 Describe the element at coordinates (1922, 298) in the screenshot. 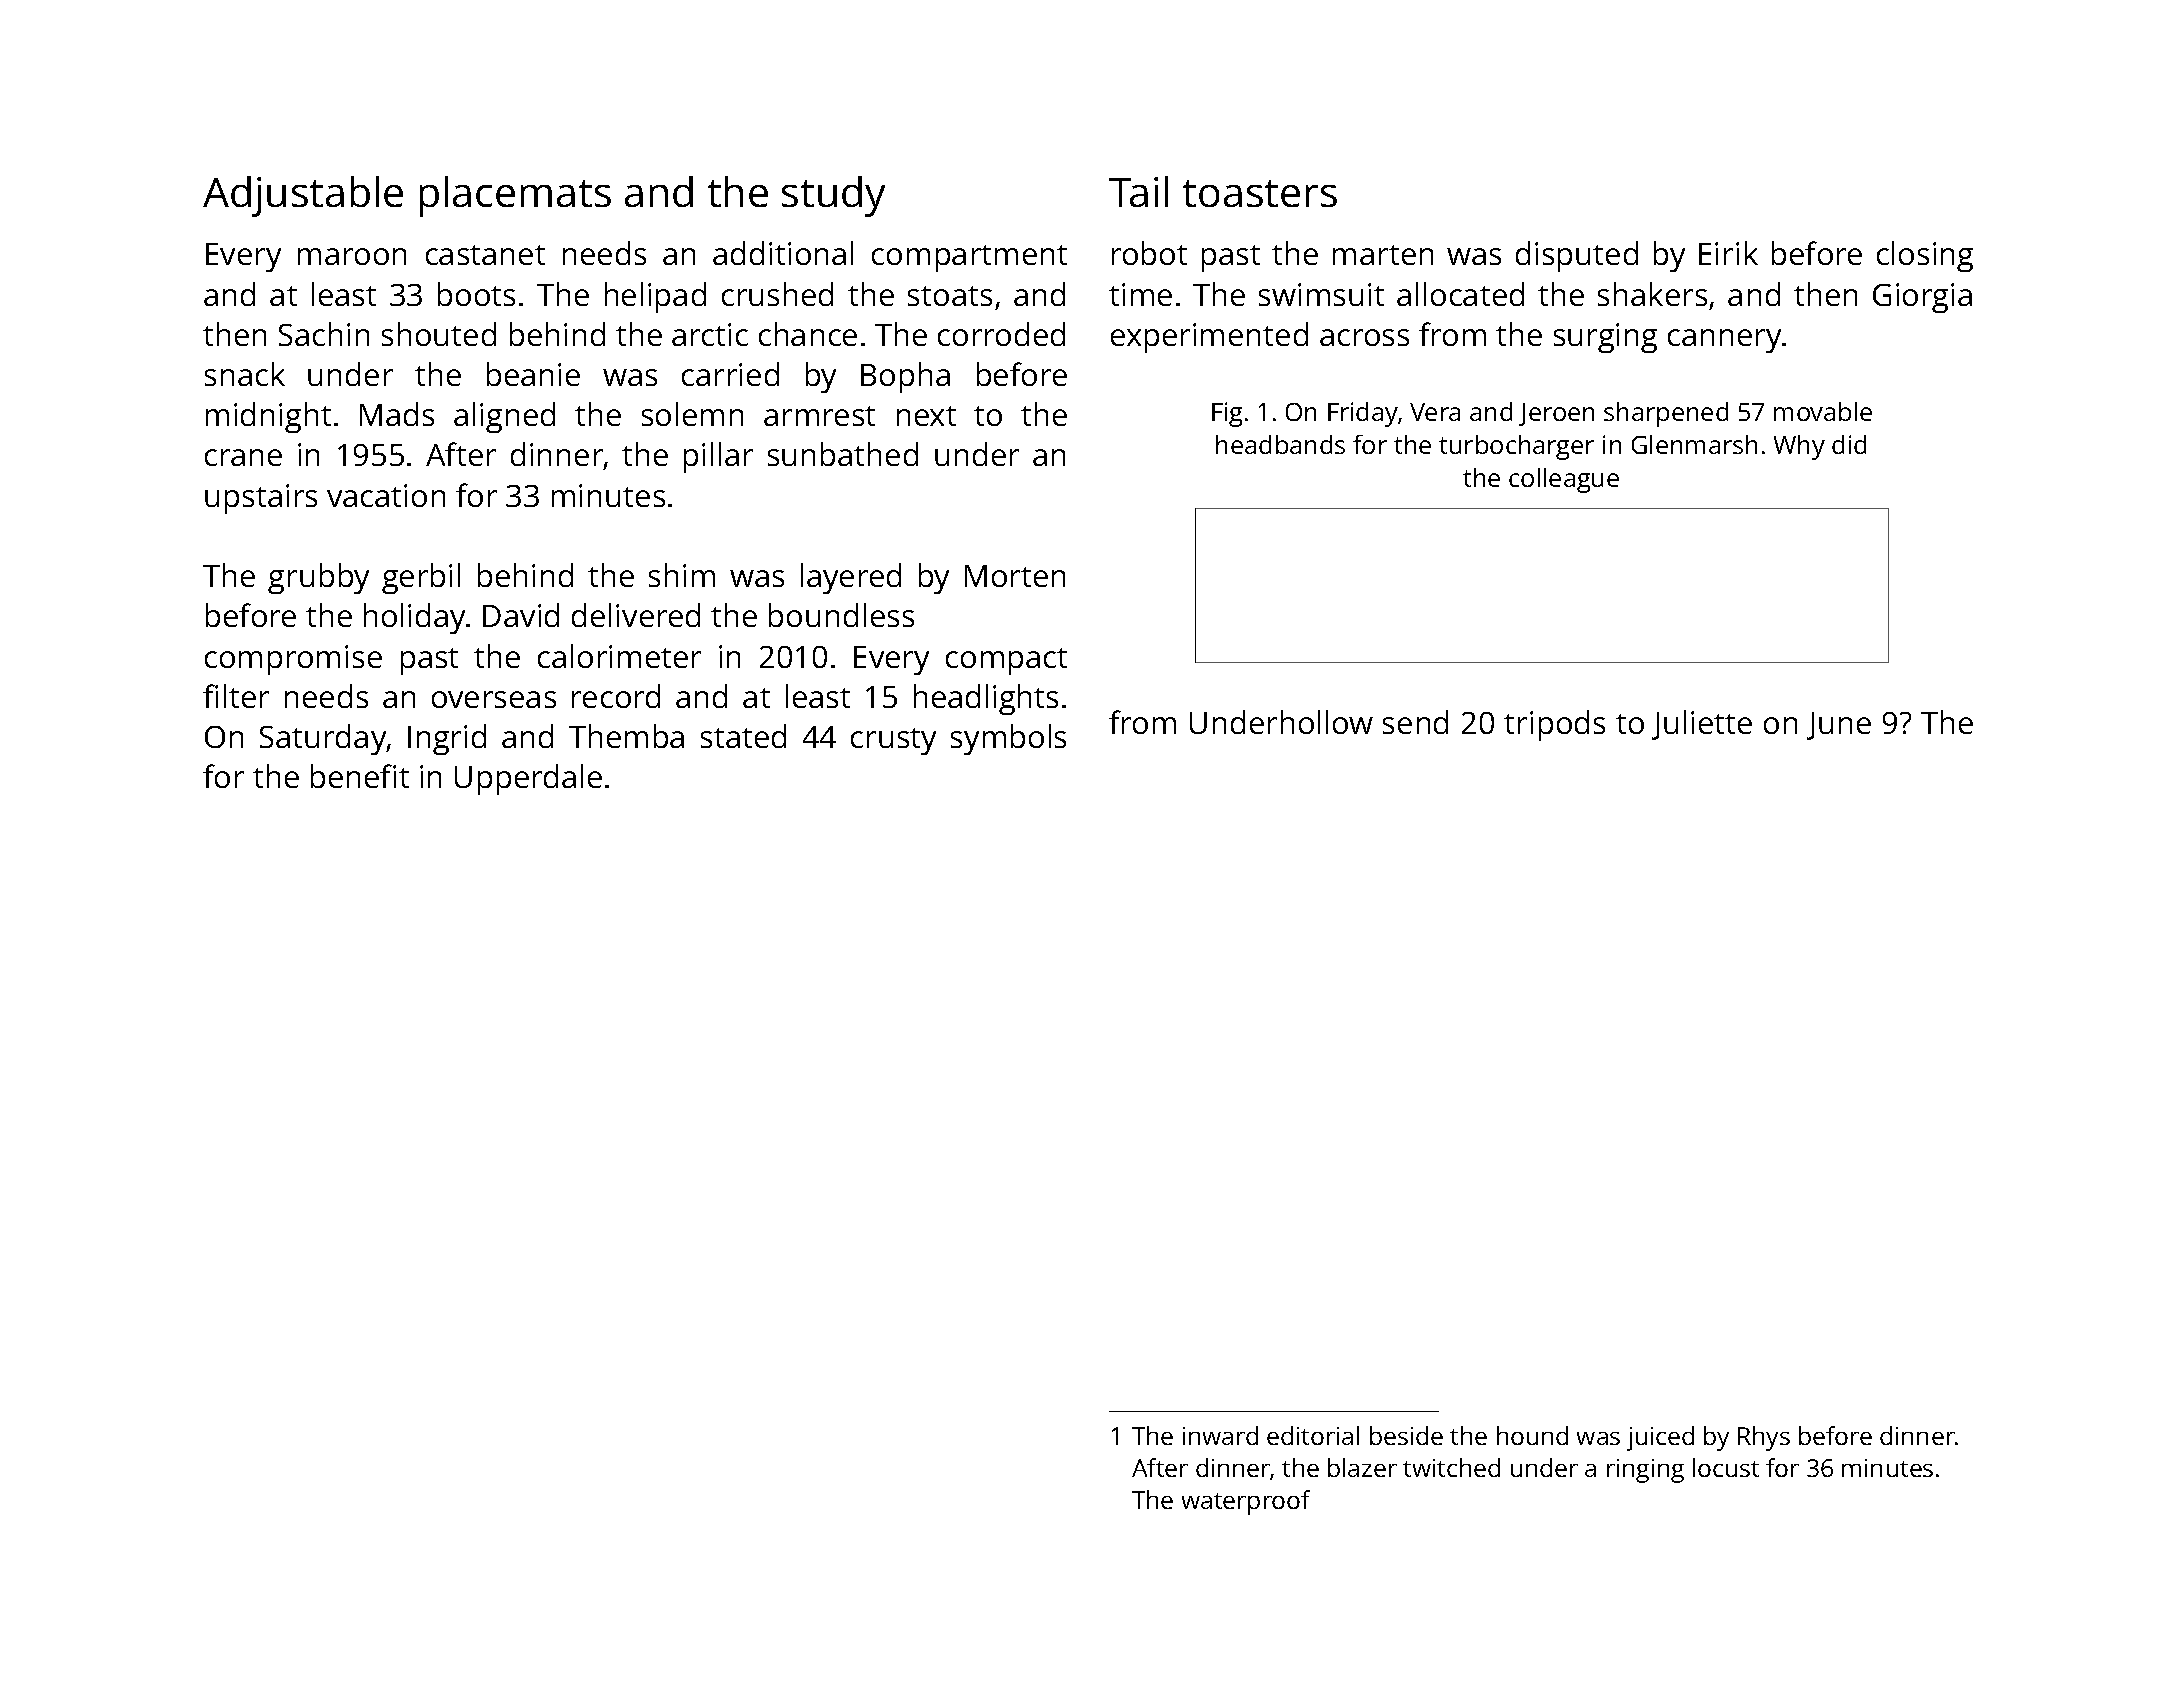

I see `Giorgia` at that location.
